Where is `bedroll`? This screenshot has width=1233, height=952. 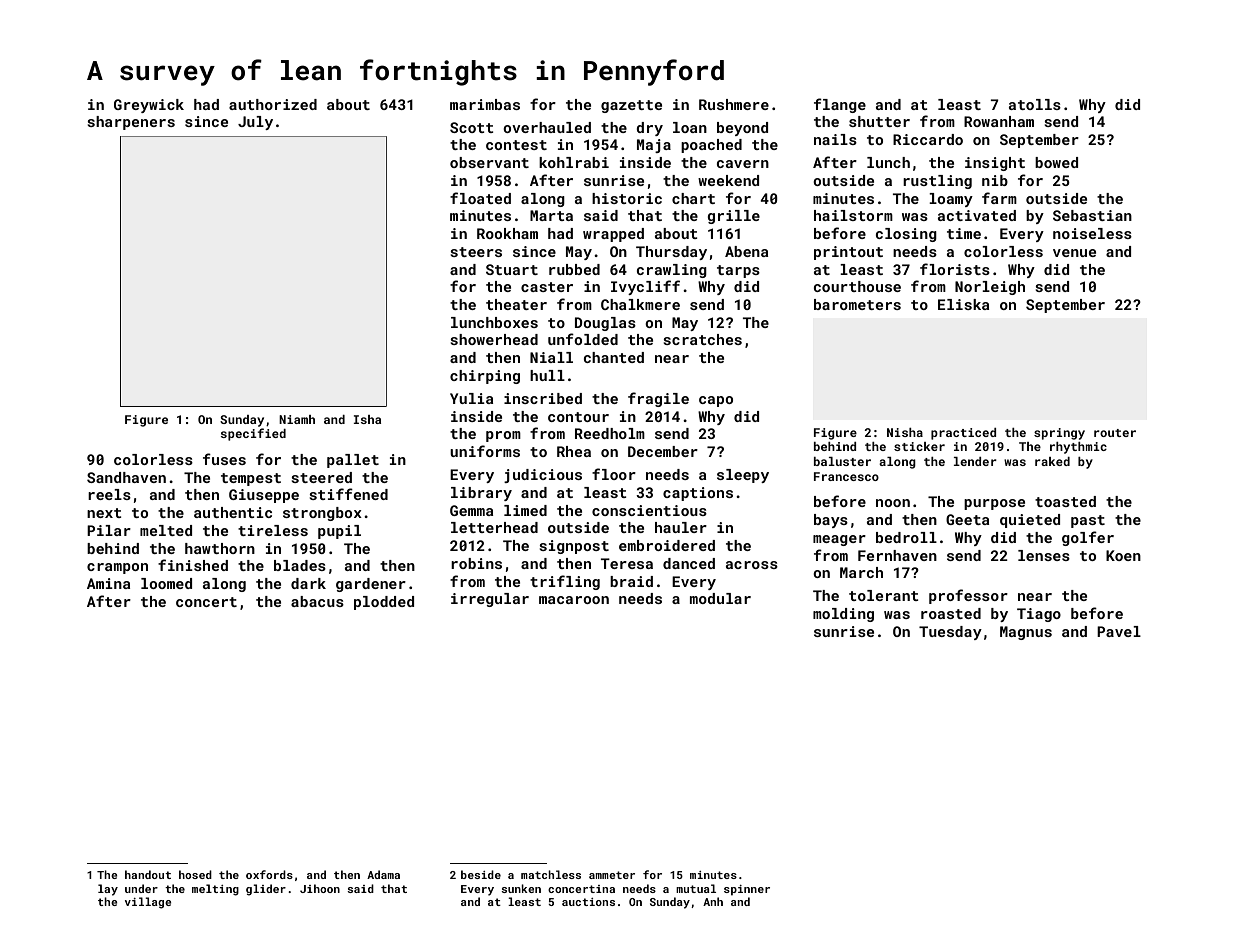 bedroll is located at coordinates (906, 537).
